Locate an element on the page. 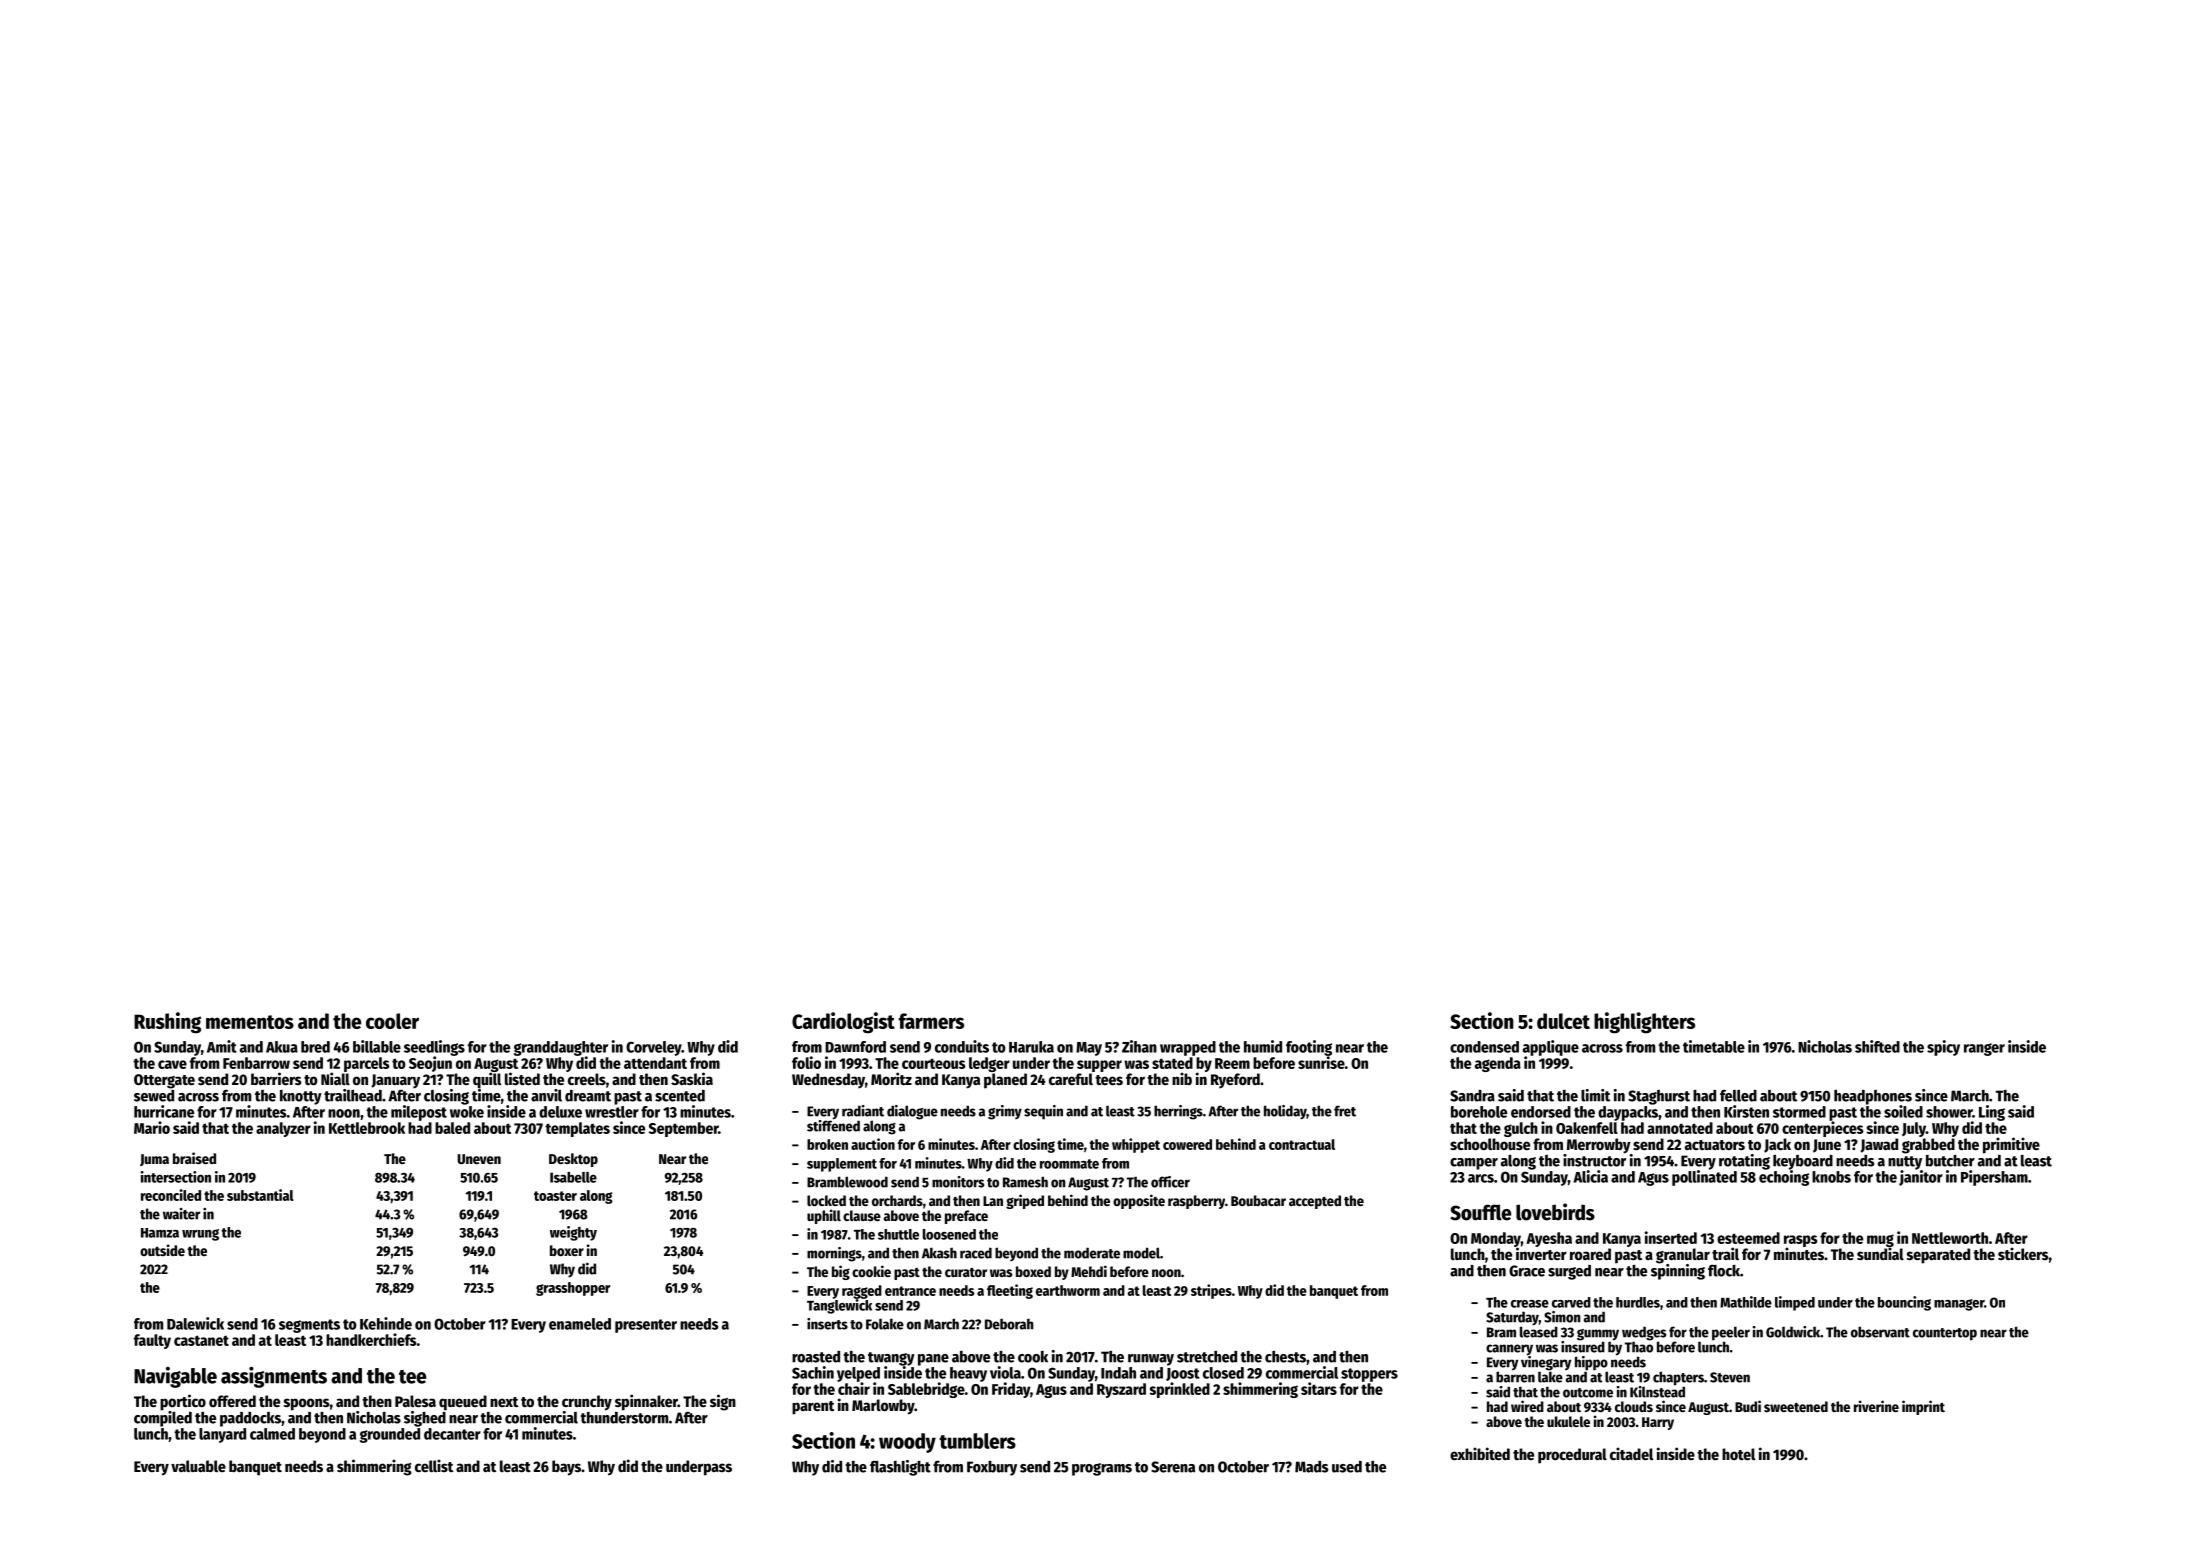 This page has height=1550, width=2192. used is located at coordinates (1347, 1466).
